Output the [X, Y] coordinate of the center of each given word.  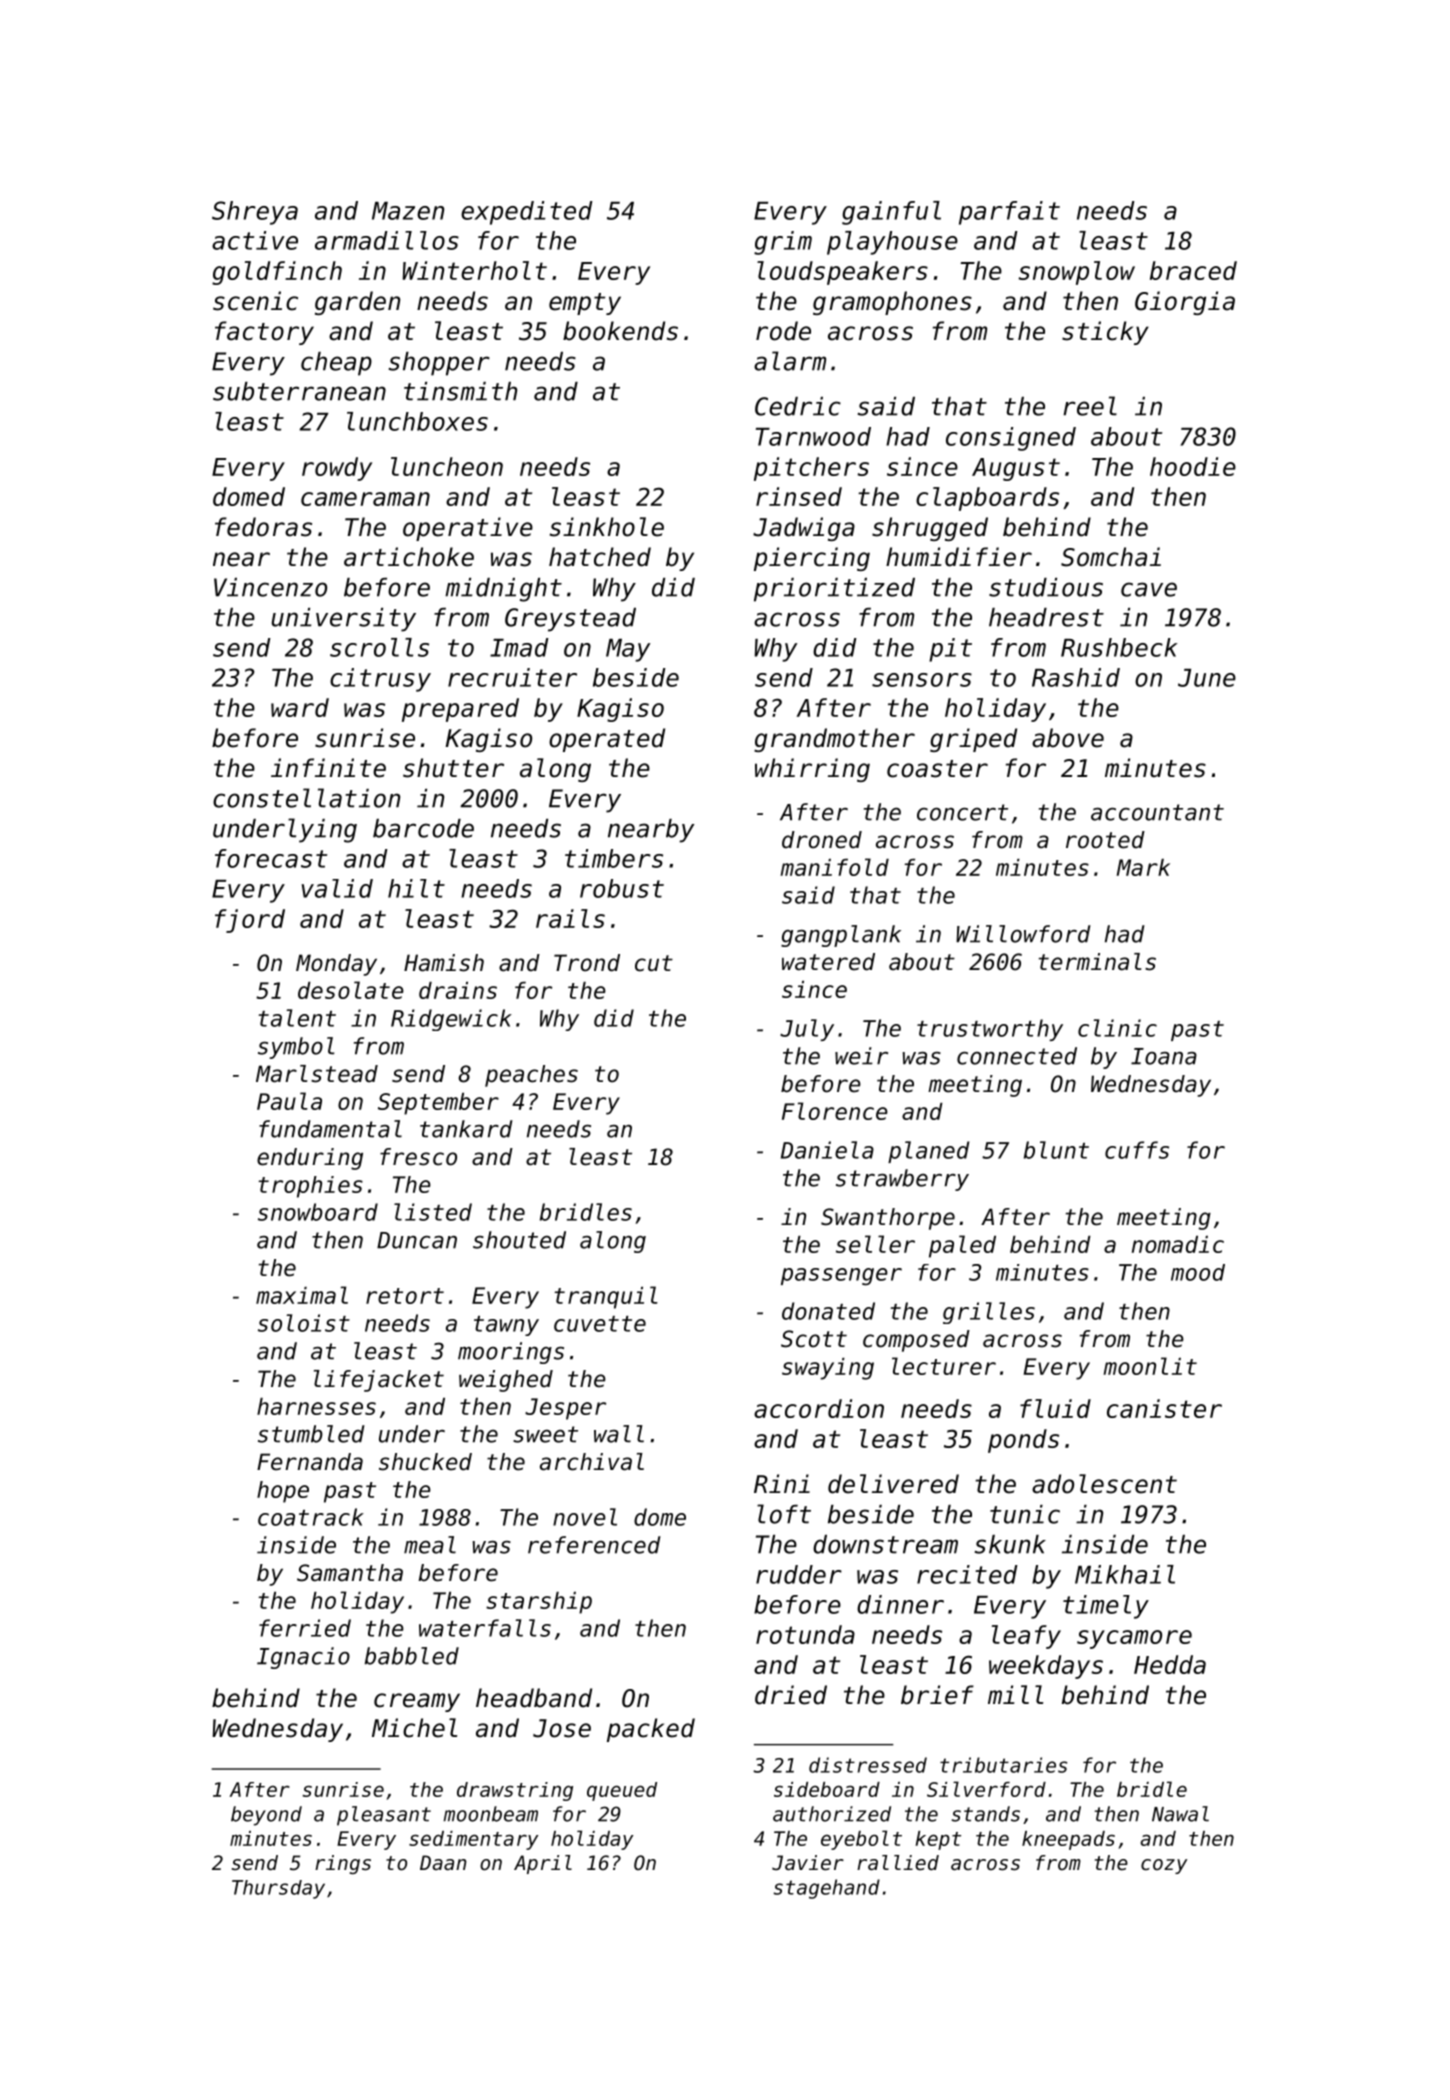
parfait [1009, 213]
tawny [506, 1326]
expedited [527, 213]
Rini [782, 1483]
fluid [1055, 1408]
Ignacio [303, 1658]
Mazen [408, 211]
